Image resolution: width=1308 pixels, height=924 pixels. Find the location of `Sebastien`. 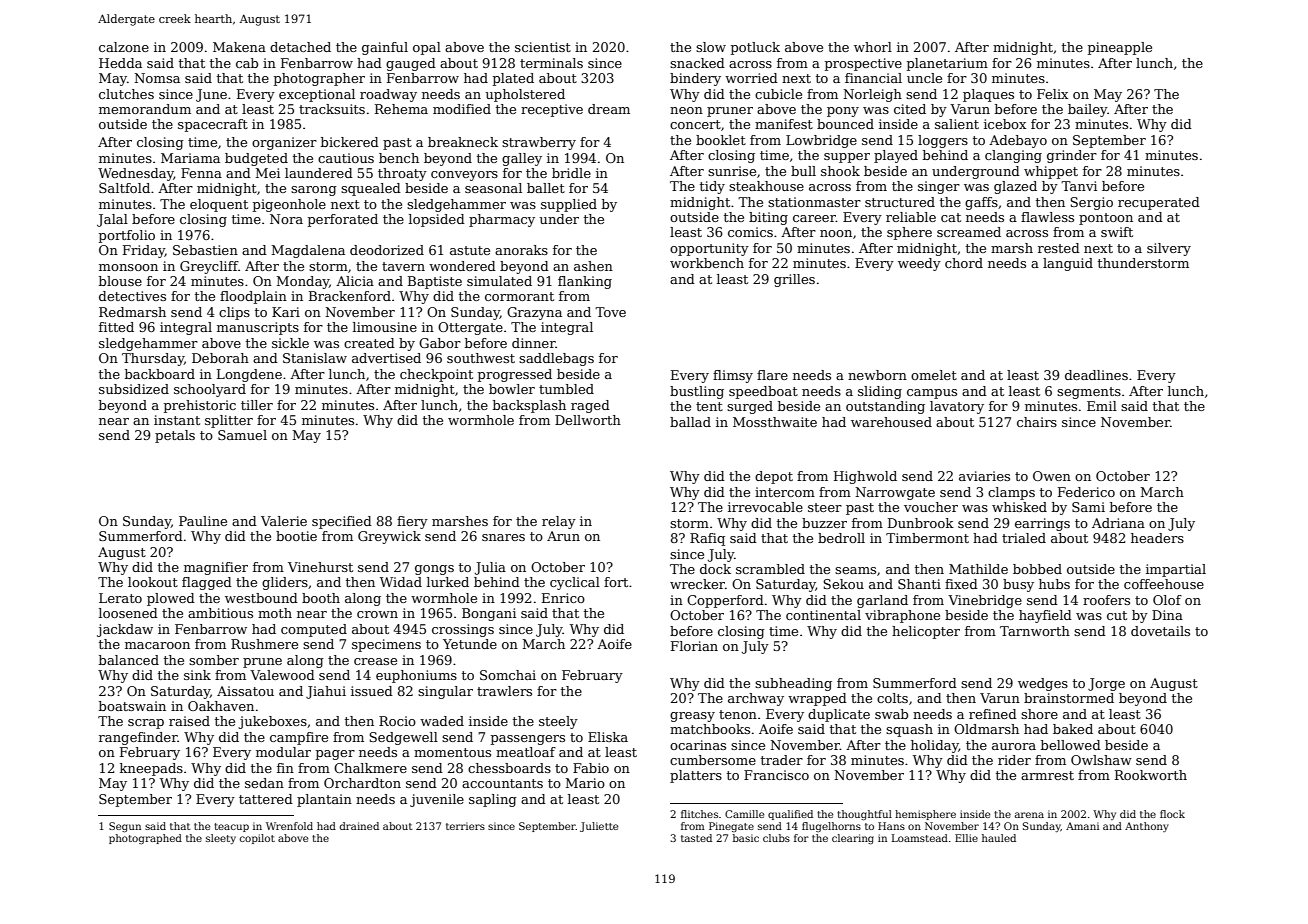

Sebastien is located at coordinates (205, 250).
